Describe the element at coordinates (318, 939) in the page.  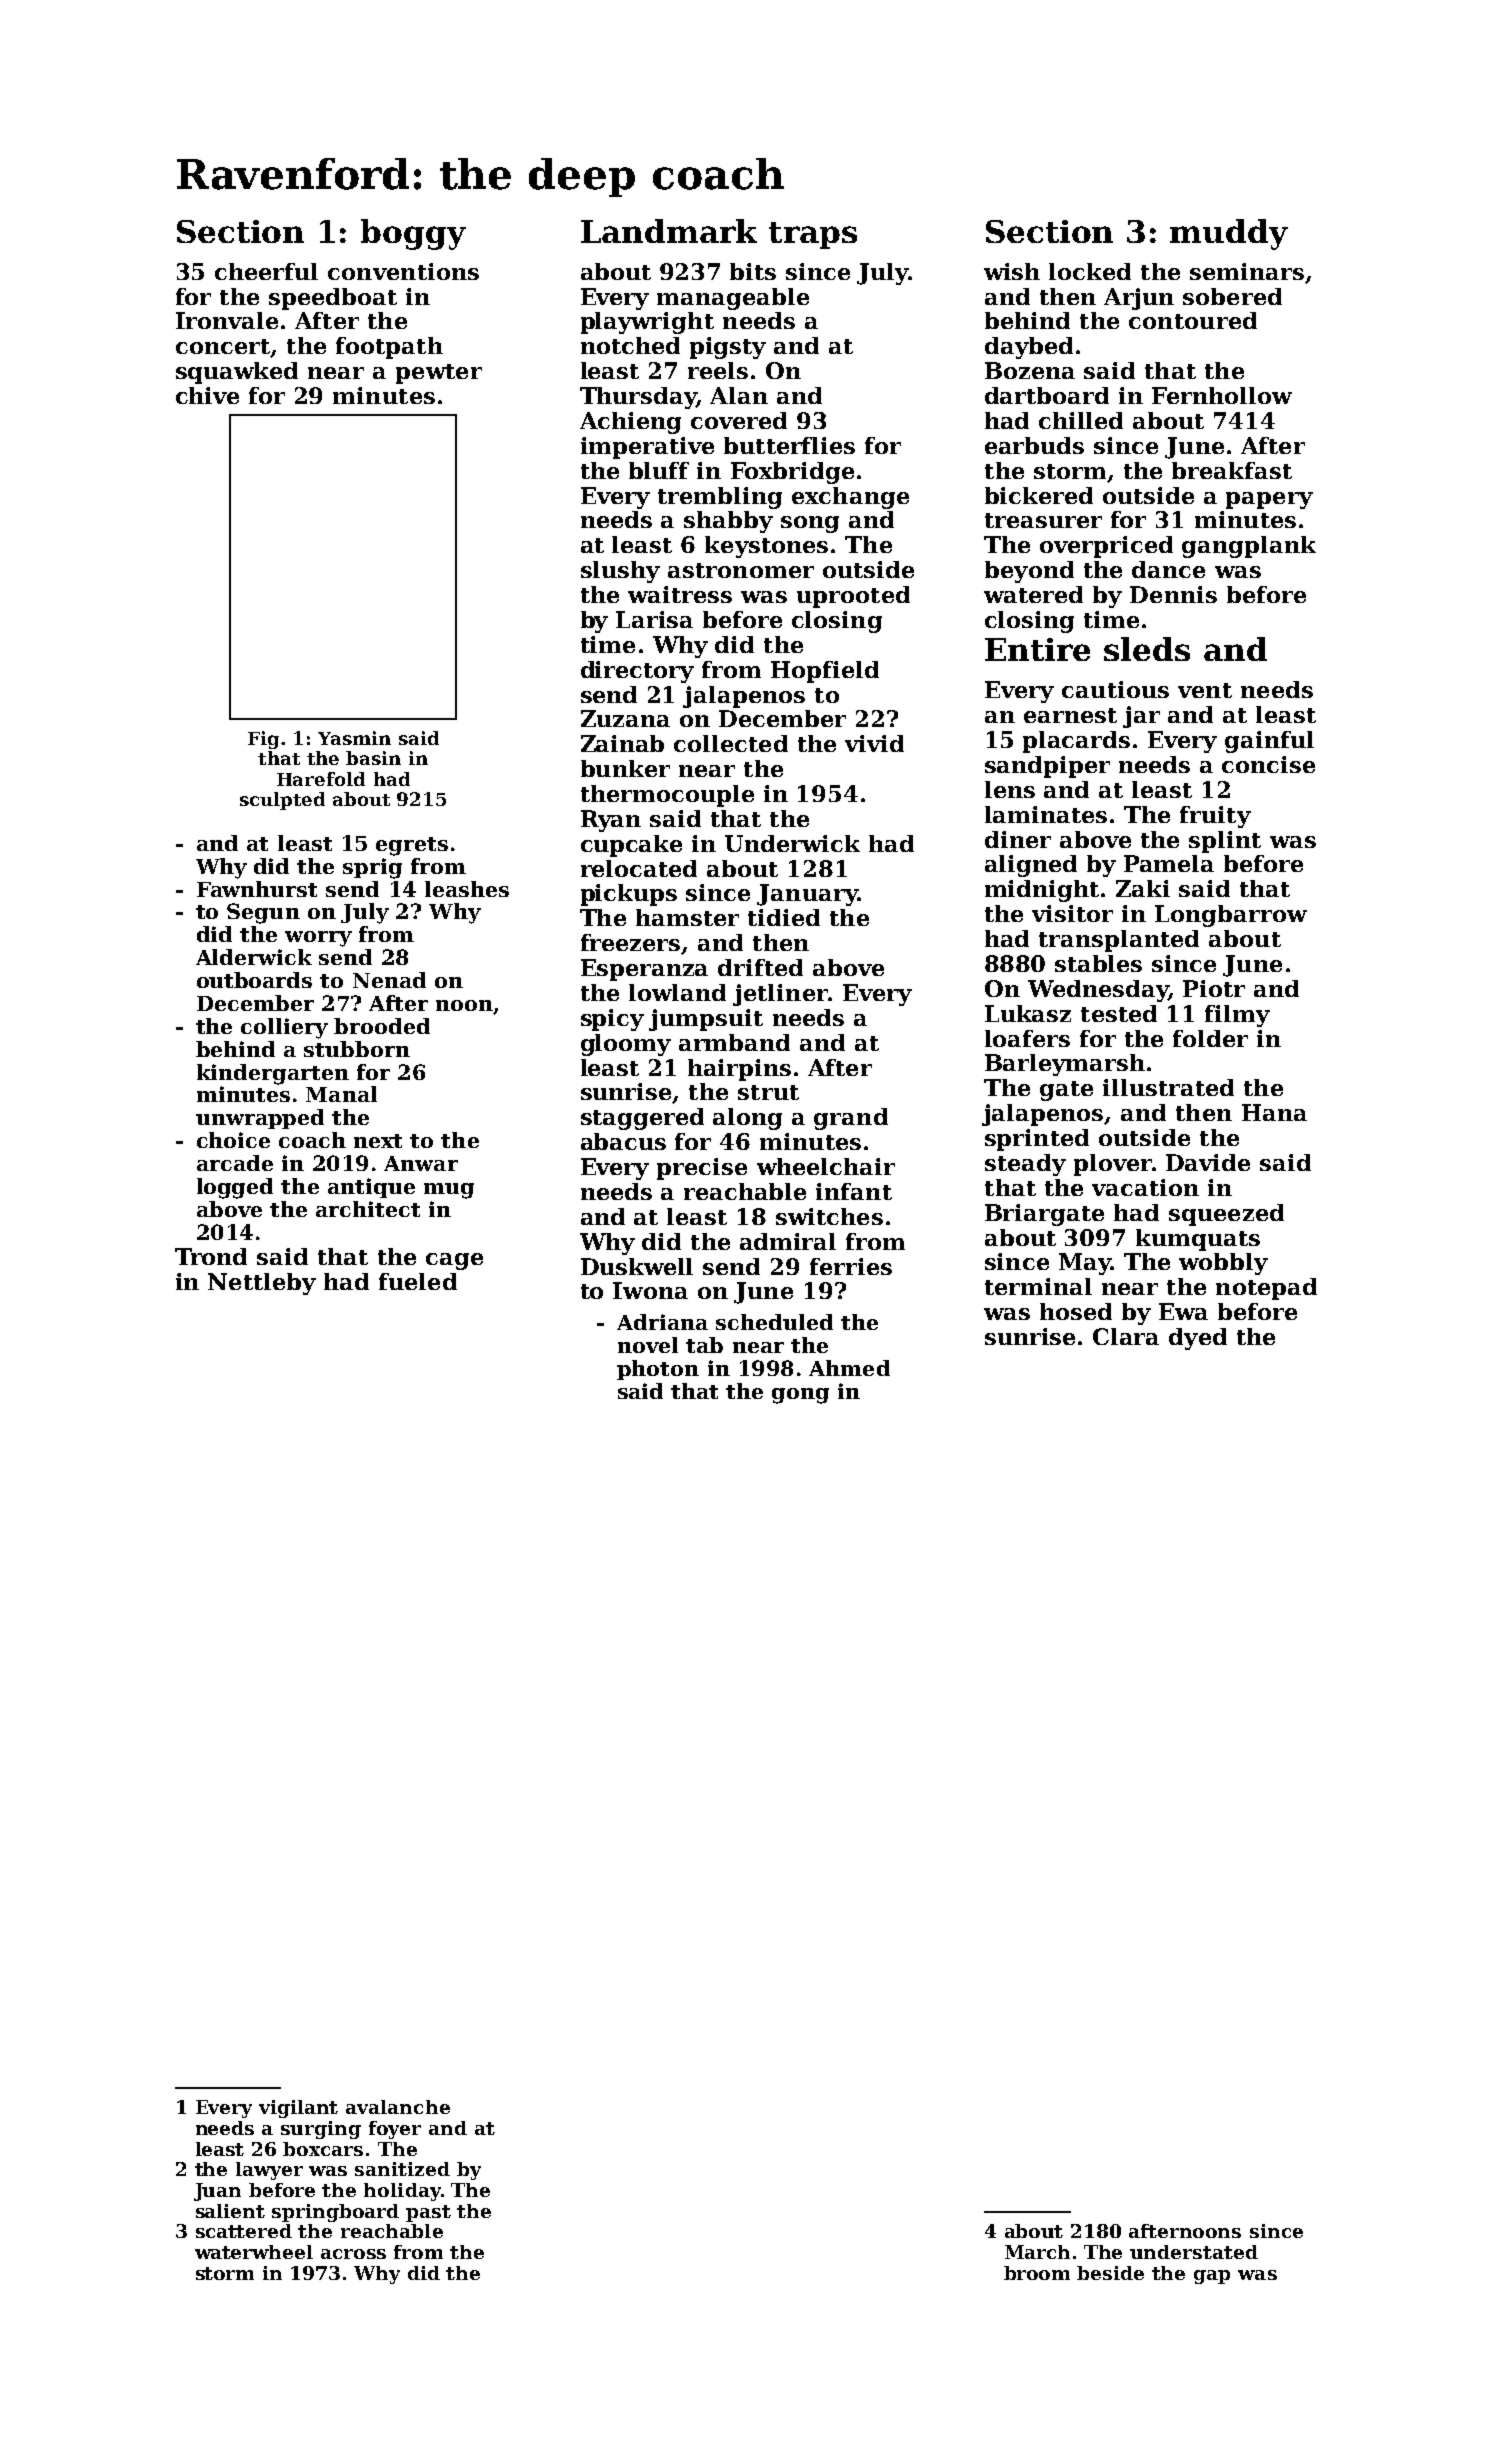
I see `worry` at that location.
